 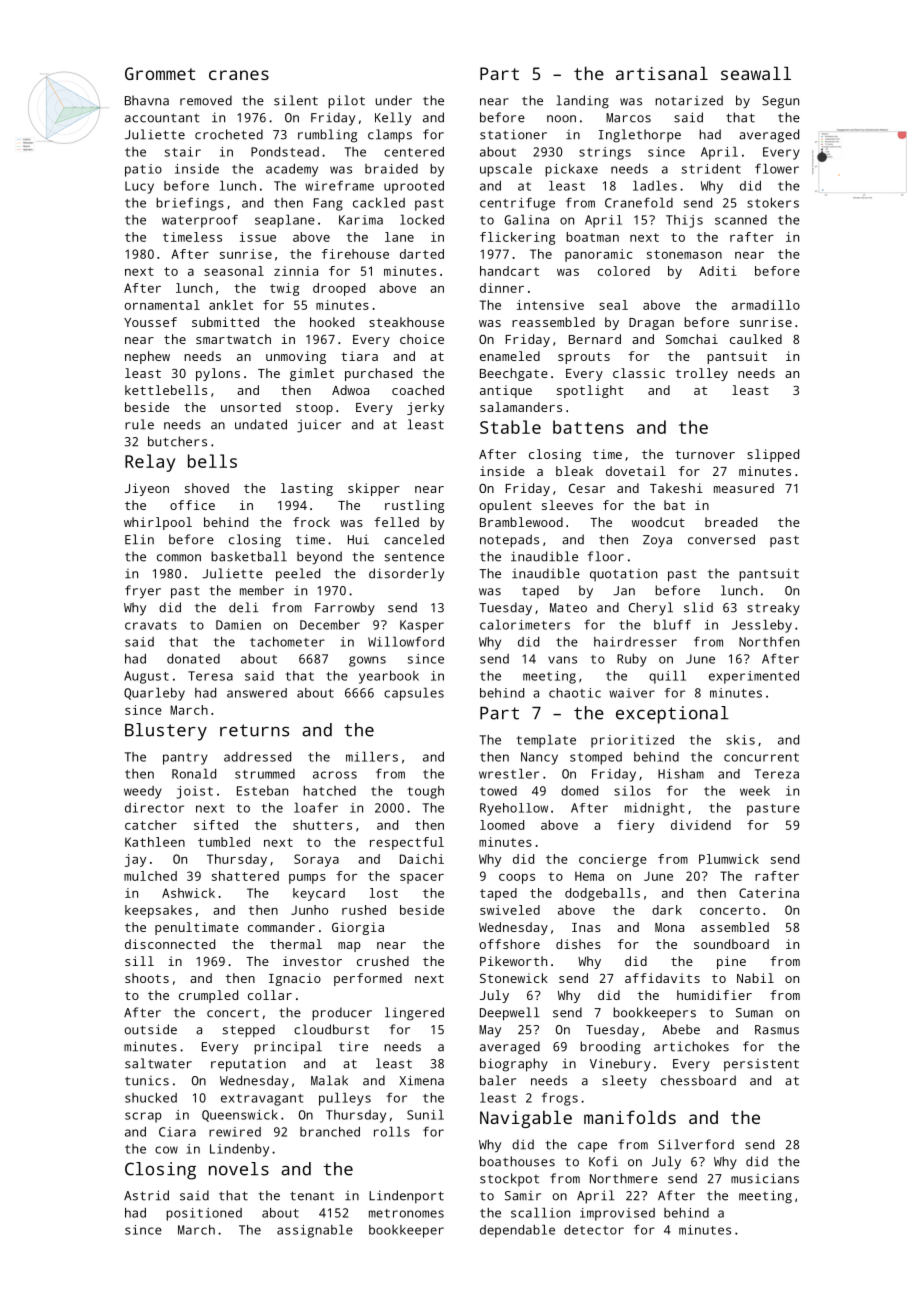 What do you see at coordinates (513, 134) in the image?
I see `stationer` at bounding box center [513, 134].
